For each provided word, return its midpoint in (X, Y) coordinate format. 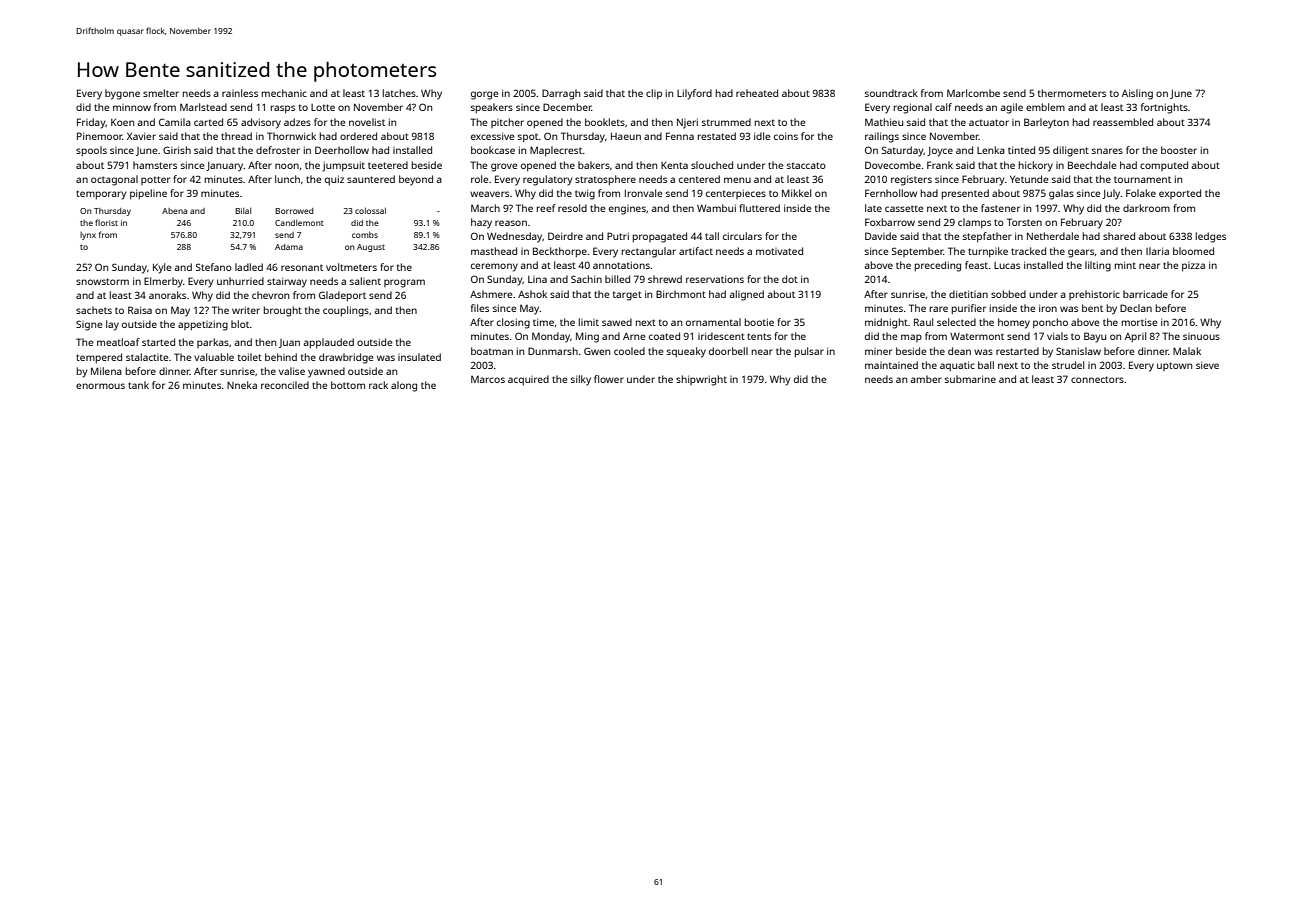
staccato (806, 165)
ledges (1211, 237)
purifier (969, 309)
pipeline (148, 194)
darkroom (1146, 208)
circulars (742, 236)
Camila (175, 122)
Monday (551, 337)
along (404, 386)
